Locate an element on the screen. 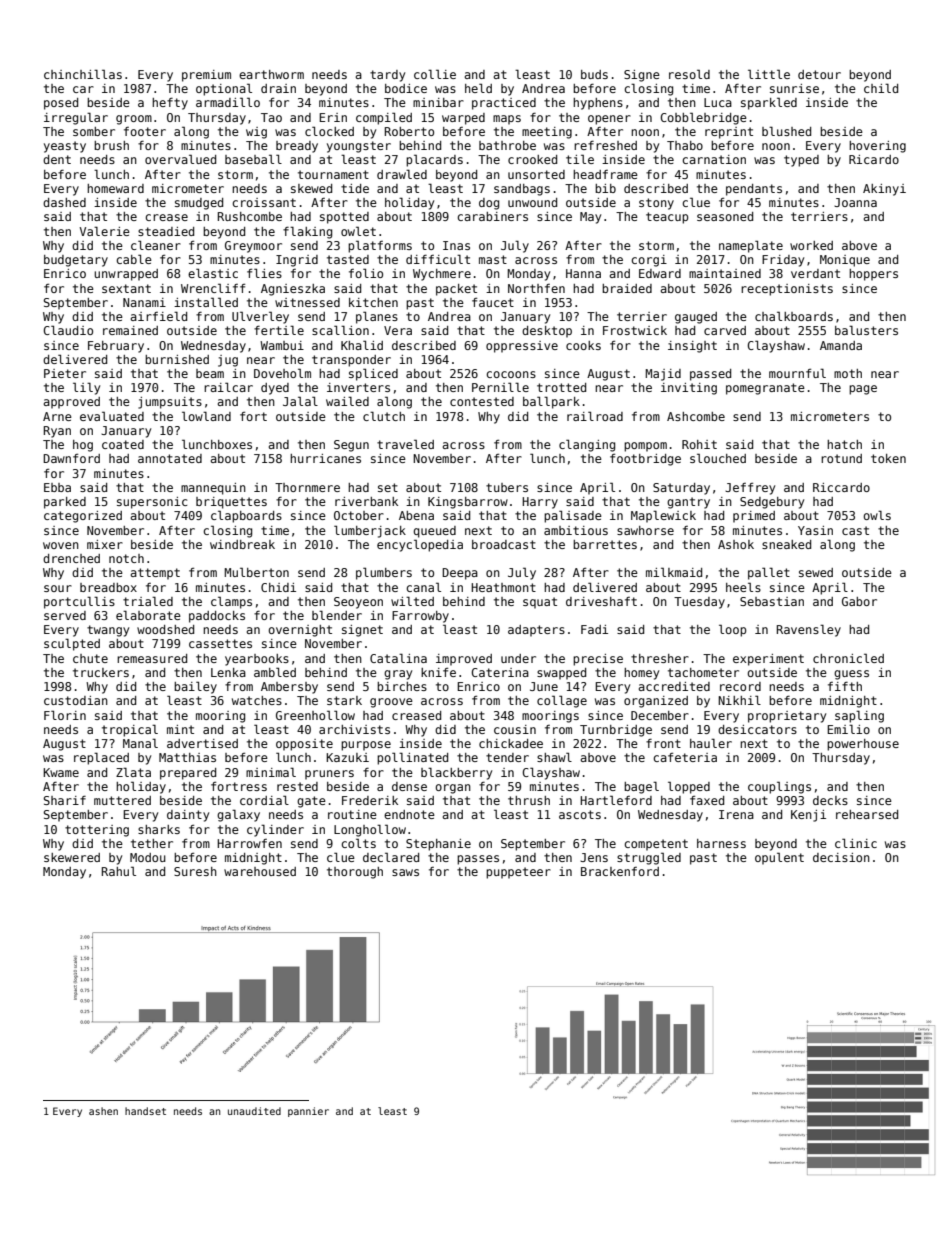 The height and width of the screenshot is (1233, 952). seasoned is located at coordinates (725, 216).
